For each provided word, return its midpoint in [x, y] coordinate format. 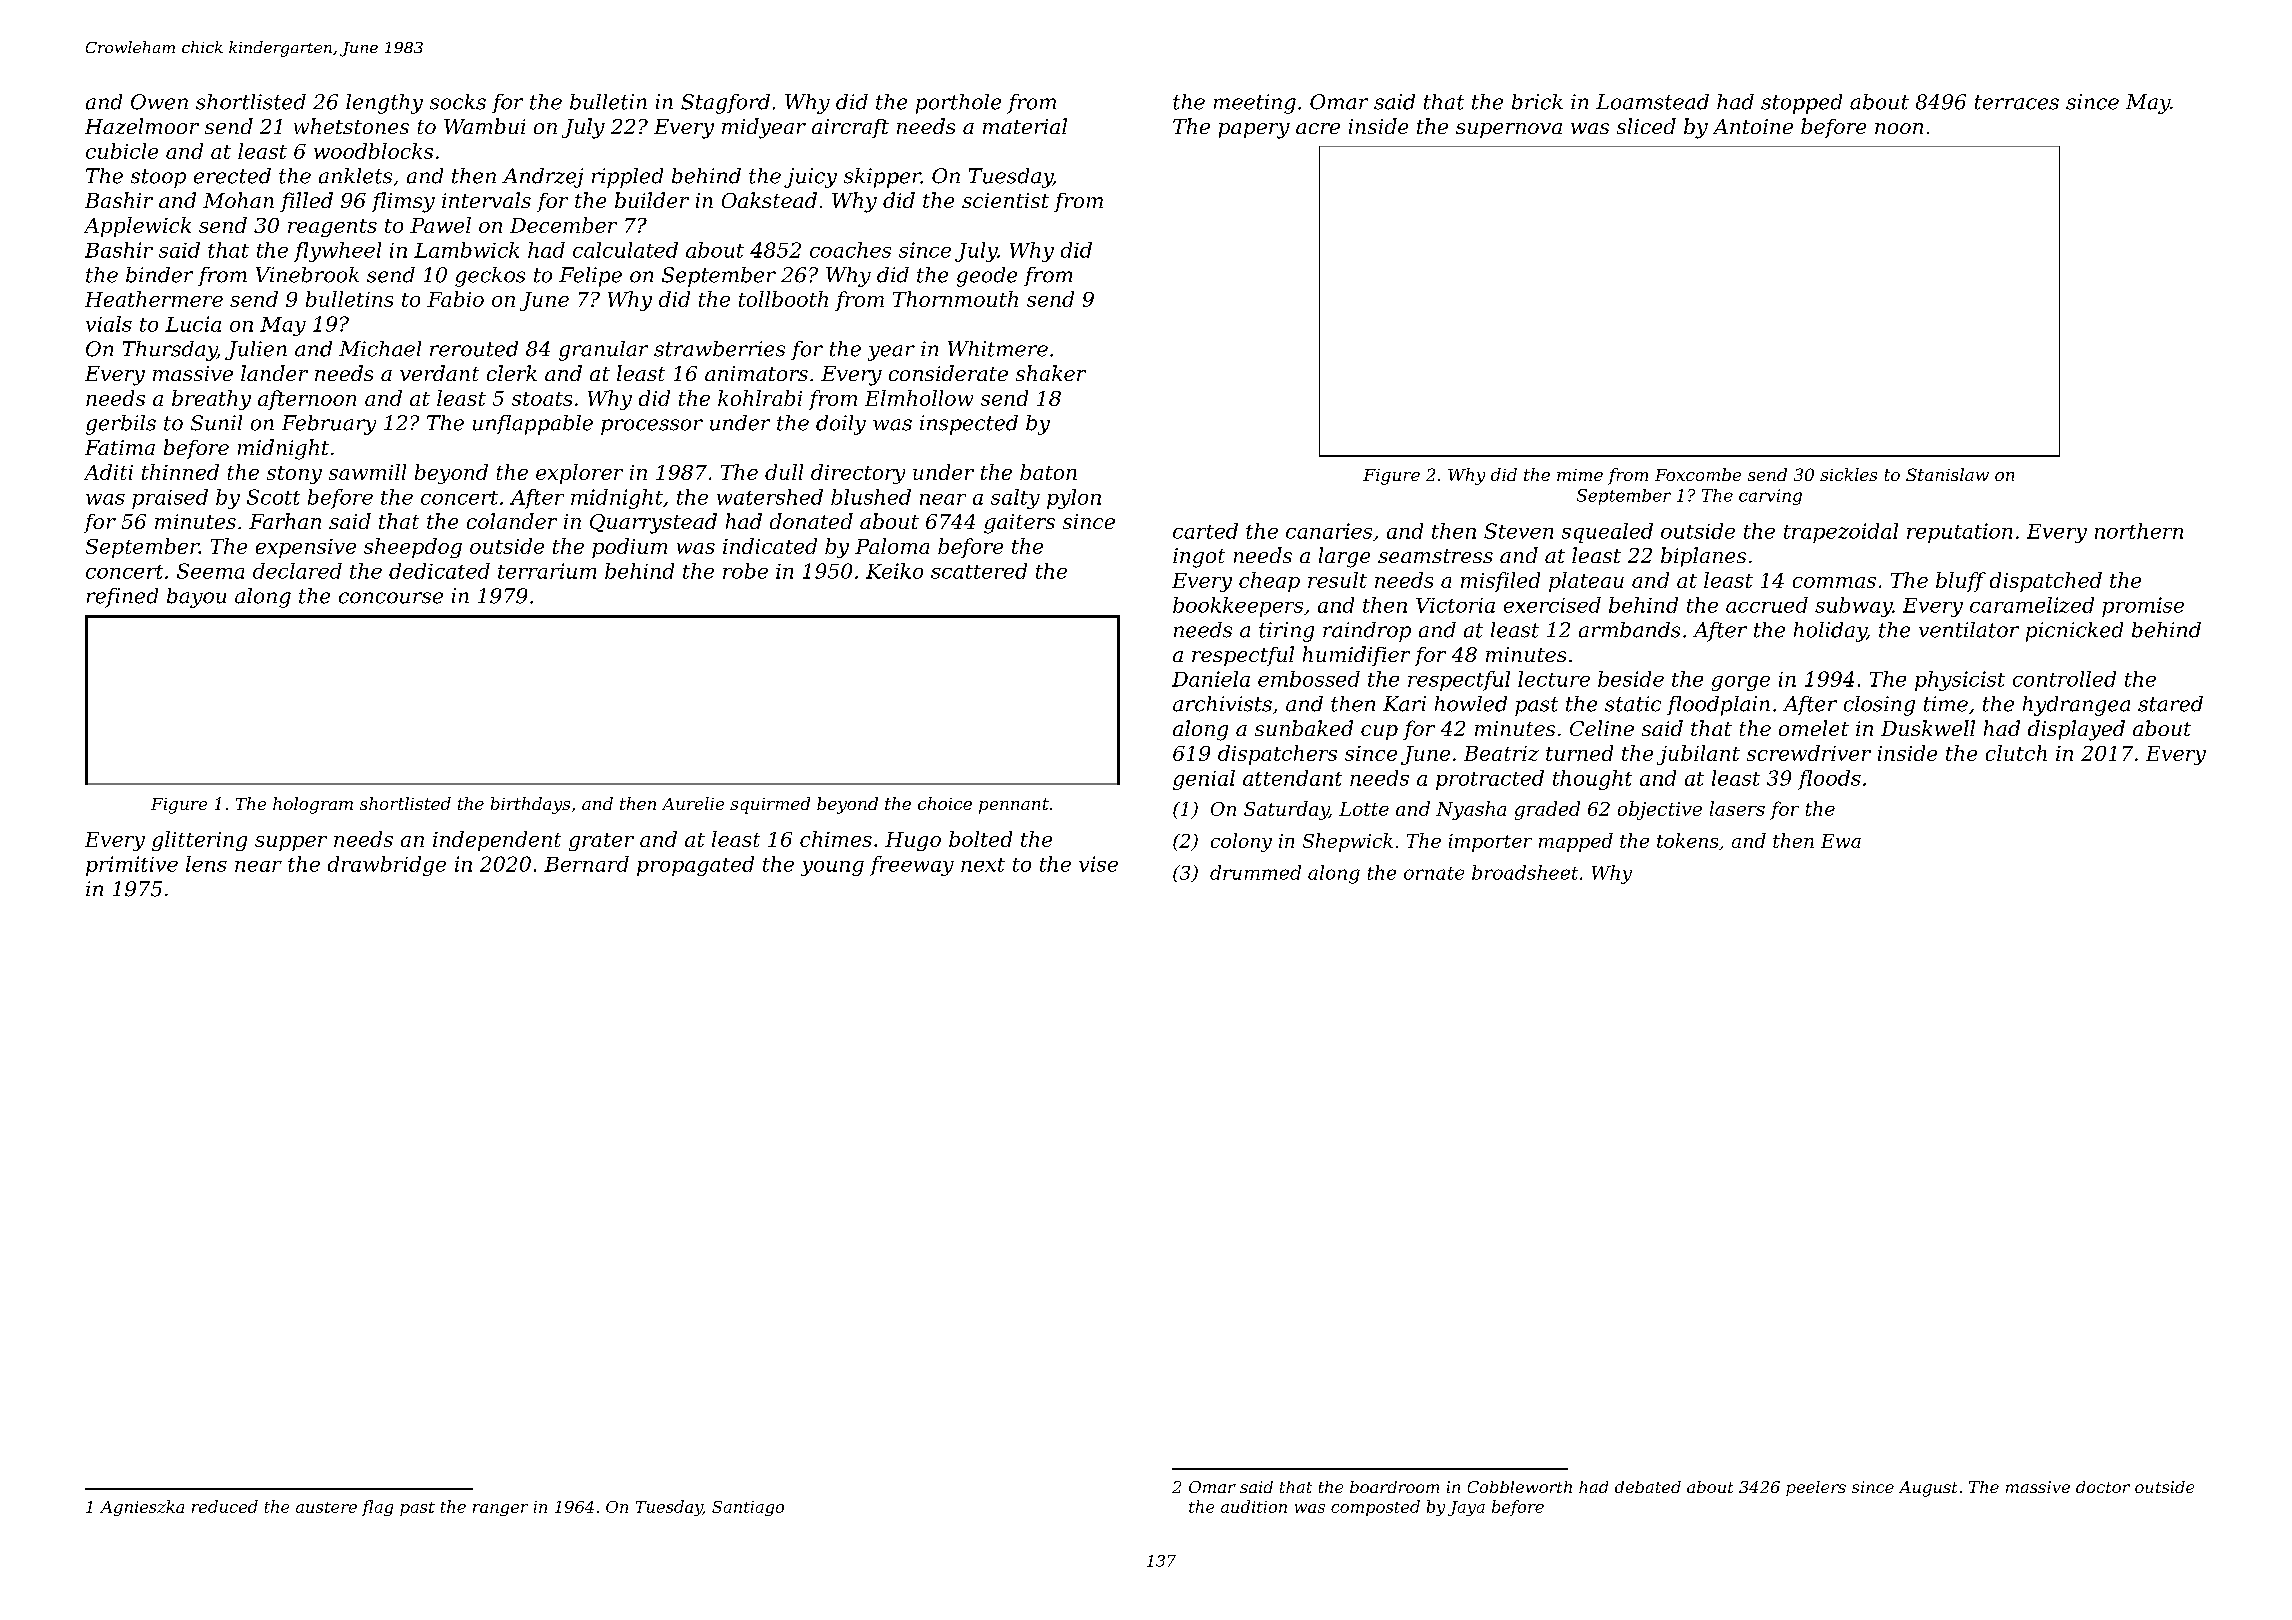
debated [1648, 1487]
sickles [1848, 474]
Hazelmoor [142, 126]
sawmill [367, 472]
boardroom [1394, 1487]
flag [377, 1508]
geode [987, 277]
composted [1375, 1508]
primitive [132, 866]
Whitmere [998, 349]
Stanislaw [1947, 474]
